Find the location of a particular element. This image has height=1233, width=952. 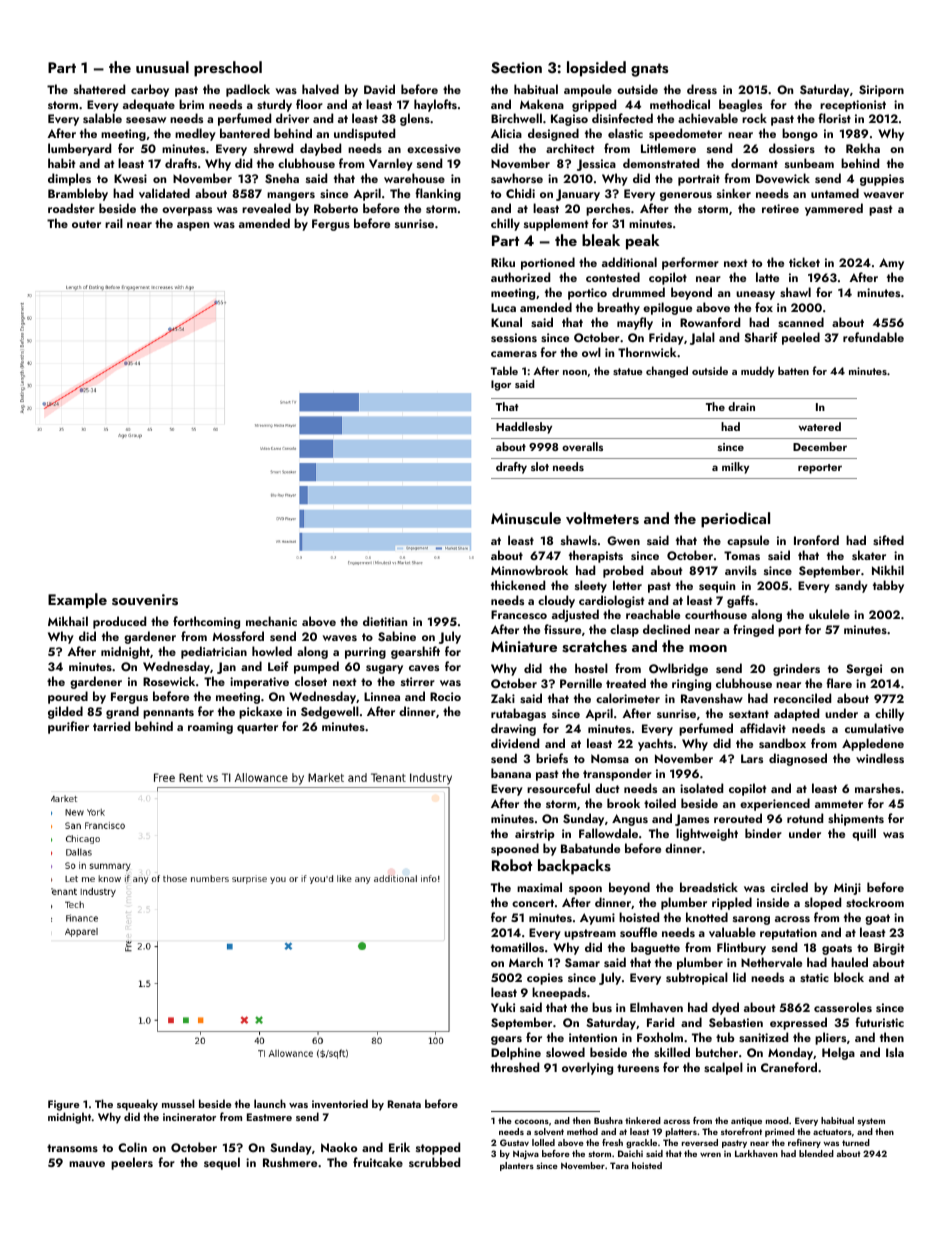

purifier is located at coordinates (68, 727).
